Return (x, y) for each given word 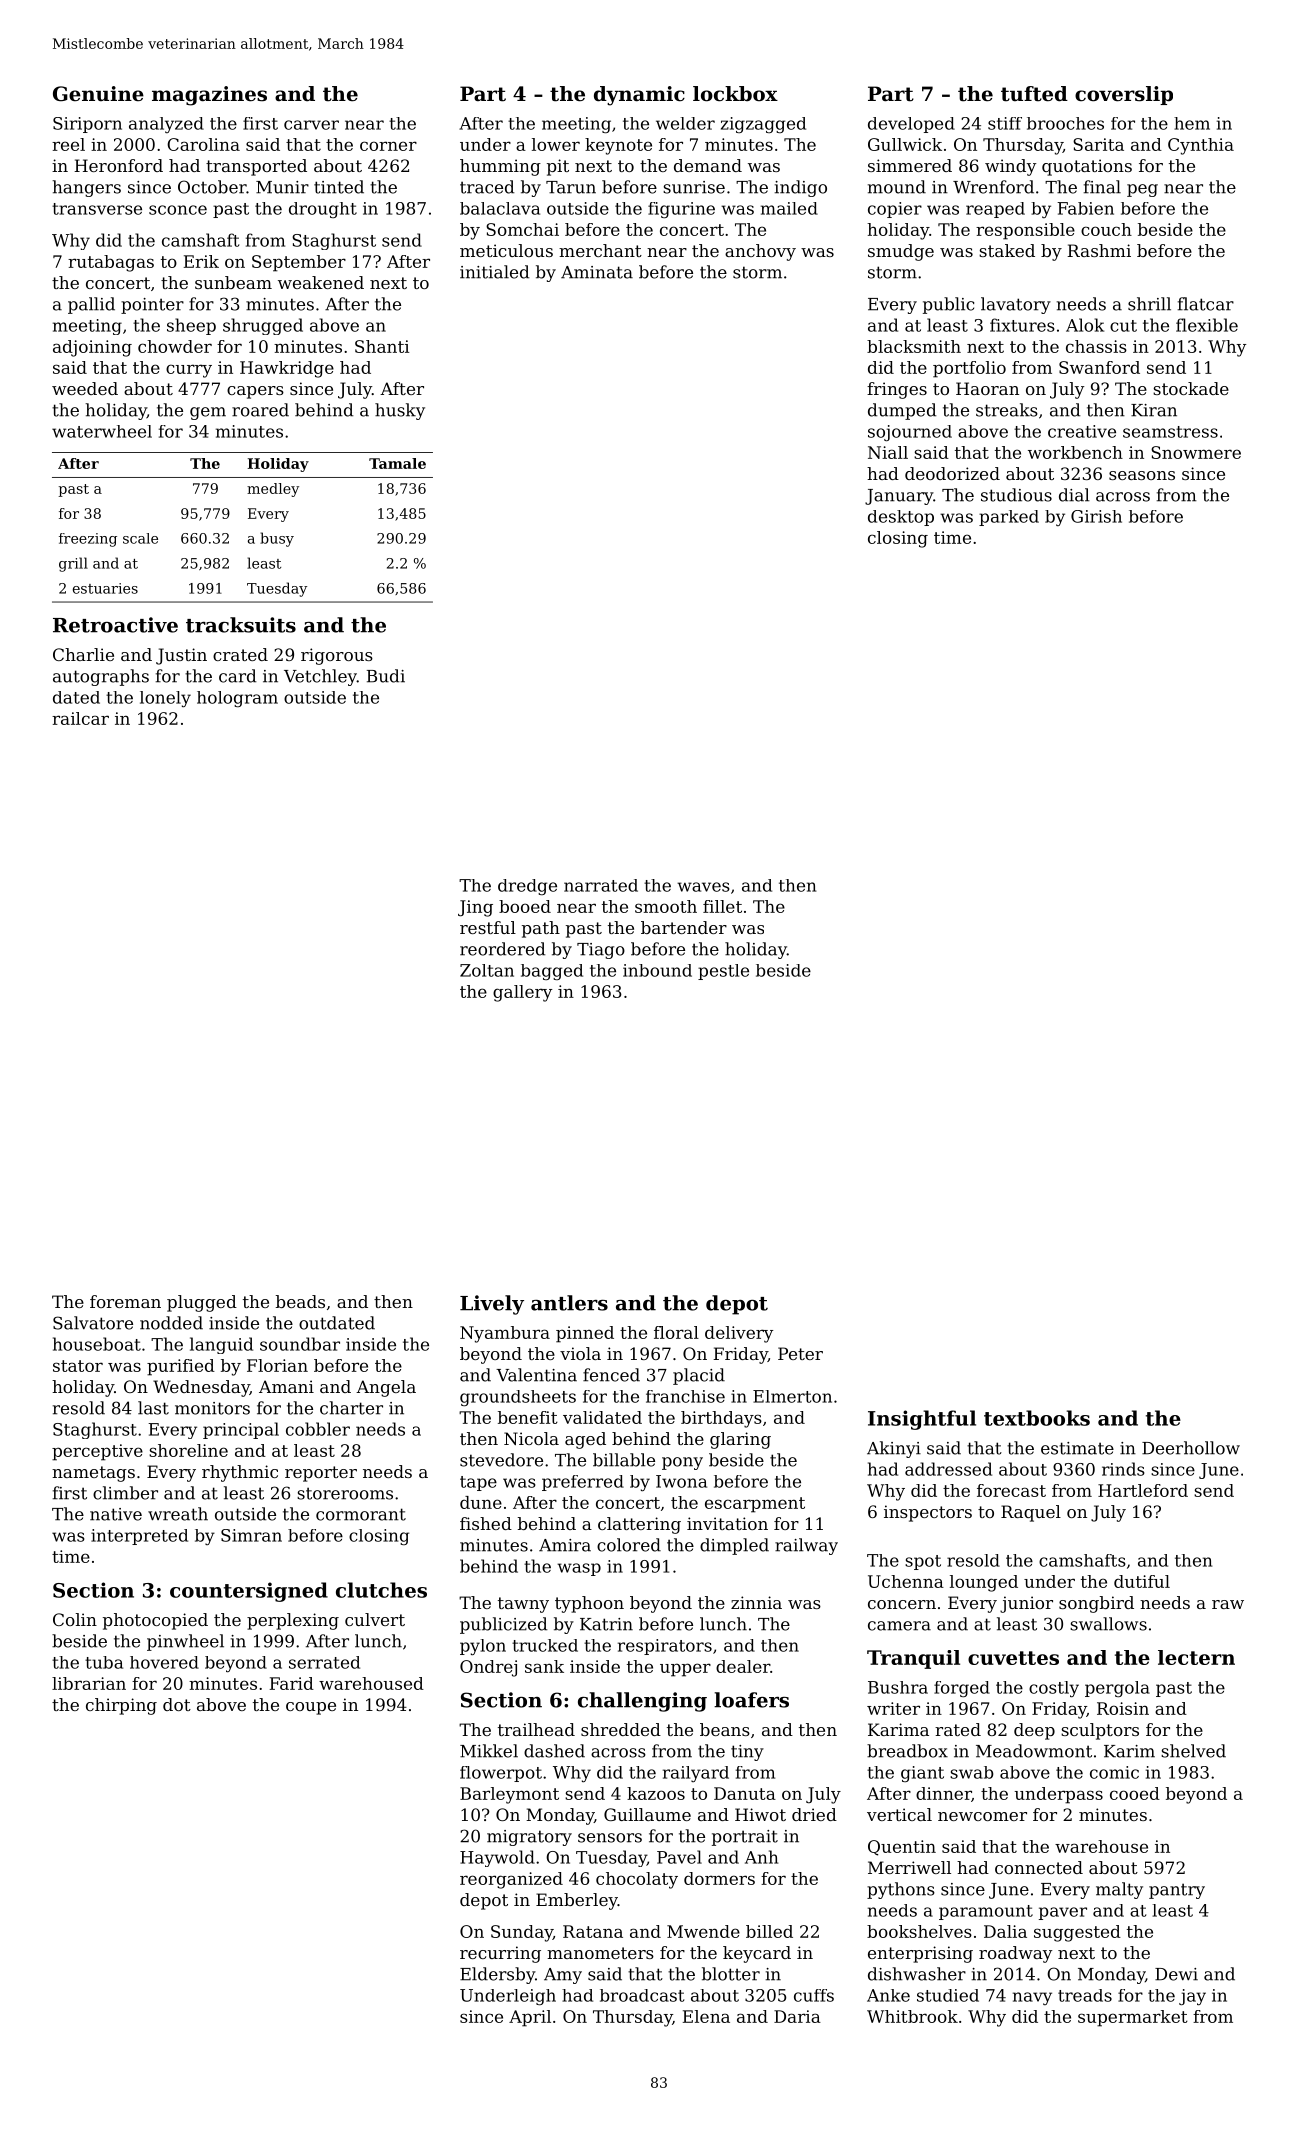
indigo (801, 188)
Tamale (397, 463)
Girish (1096, 516)
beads (300, 1301)
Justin (181, 656)
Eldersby (497, 1975)
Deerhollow (1191, 1448)
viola (580, 1353)
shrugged (263, 326)
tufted (1034, 94)
